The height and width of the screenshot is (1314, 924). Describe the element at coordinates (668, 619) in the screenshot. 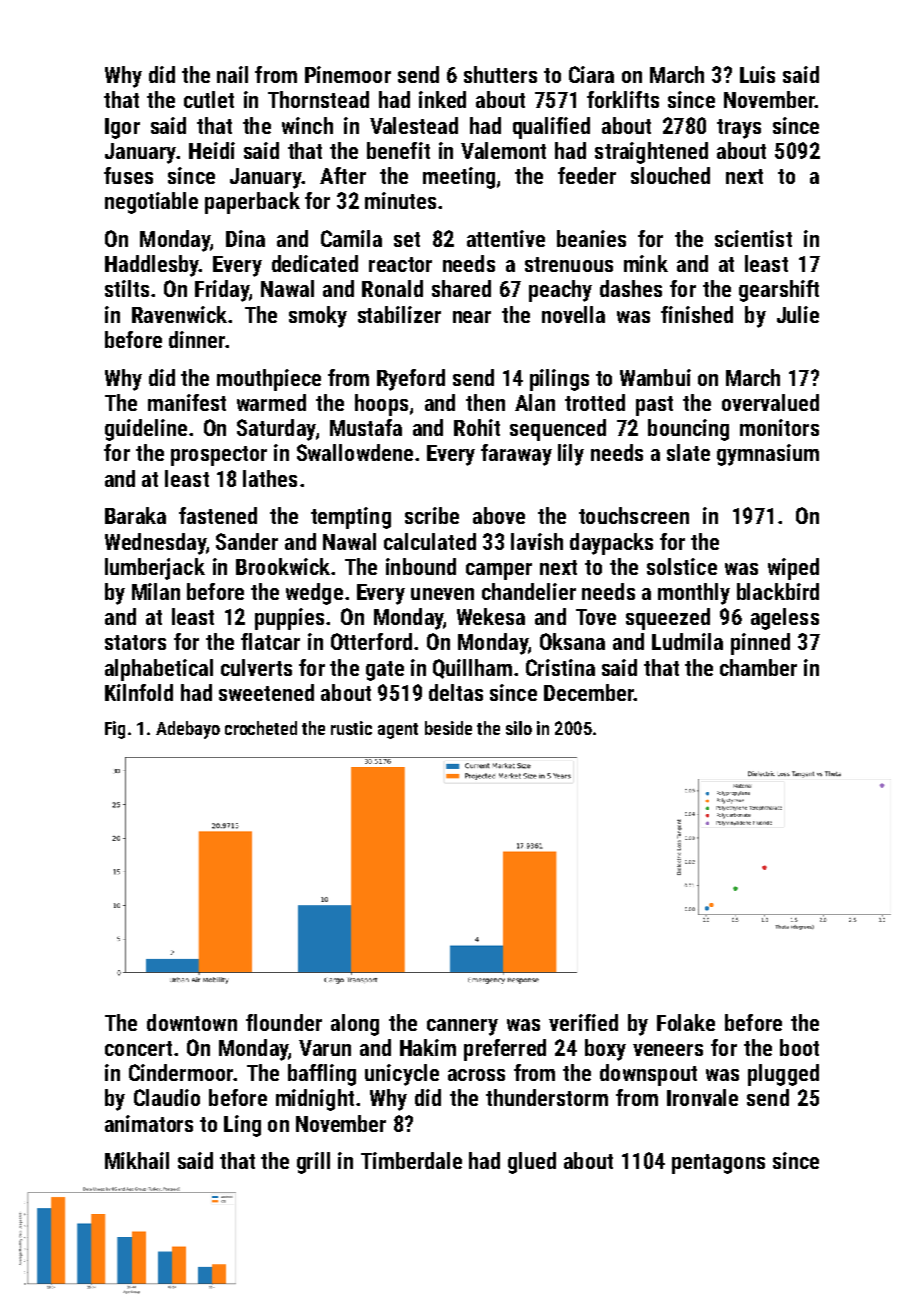

I see `squeezed` at that location.
